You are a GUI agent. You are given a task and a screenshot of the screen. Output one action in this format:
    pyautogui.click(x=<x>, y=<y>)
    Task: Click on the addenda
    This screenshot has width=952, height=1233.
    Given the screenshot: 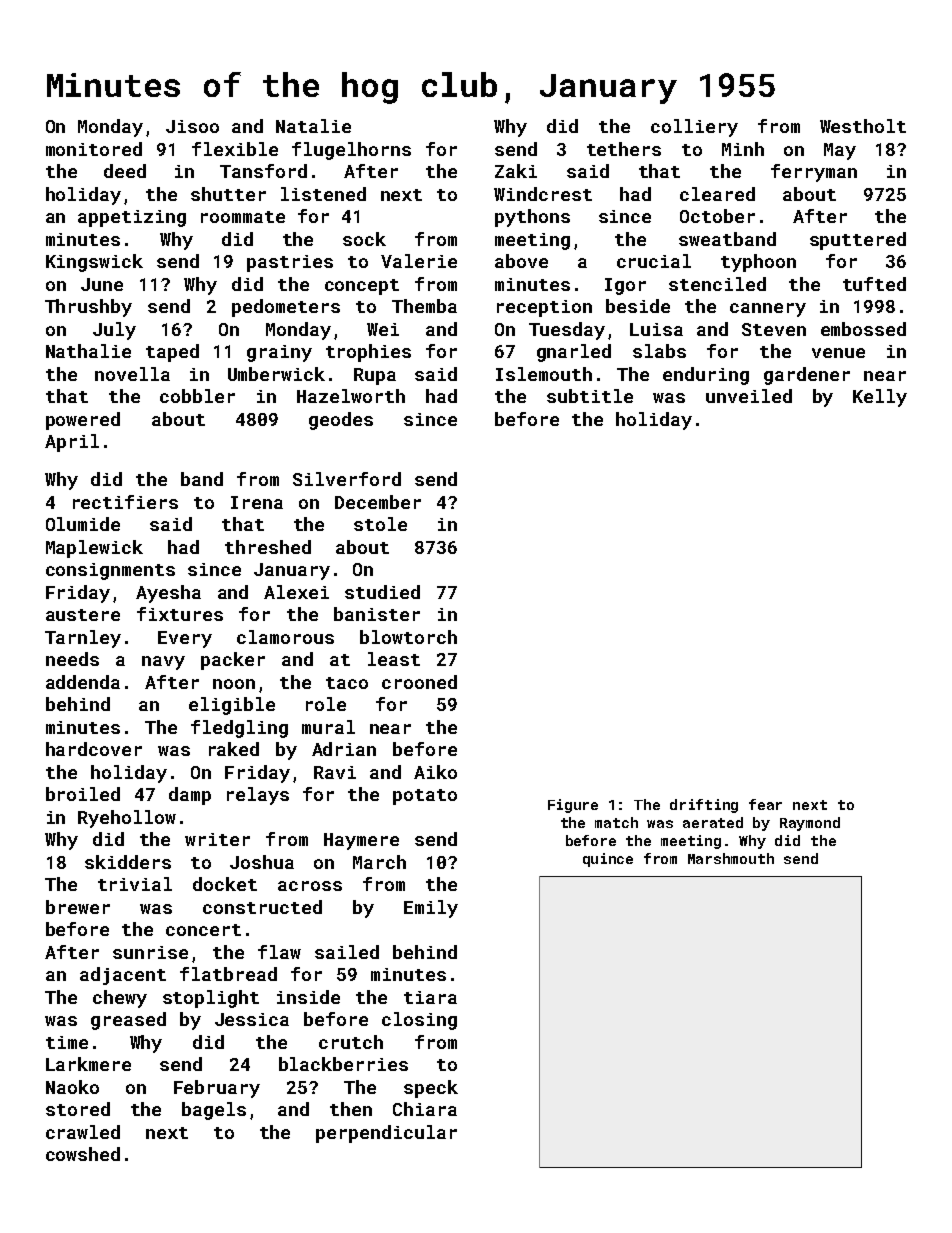 What is the action you would take?
    pyautogui.click(x=83, y=682)
